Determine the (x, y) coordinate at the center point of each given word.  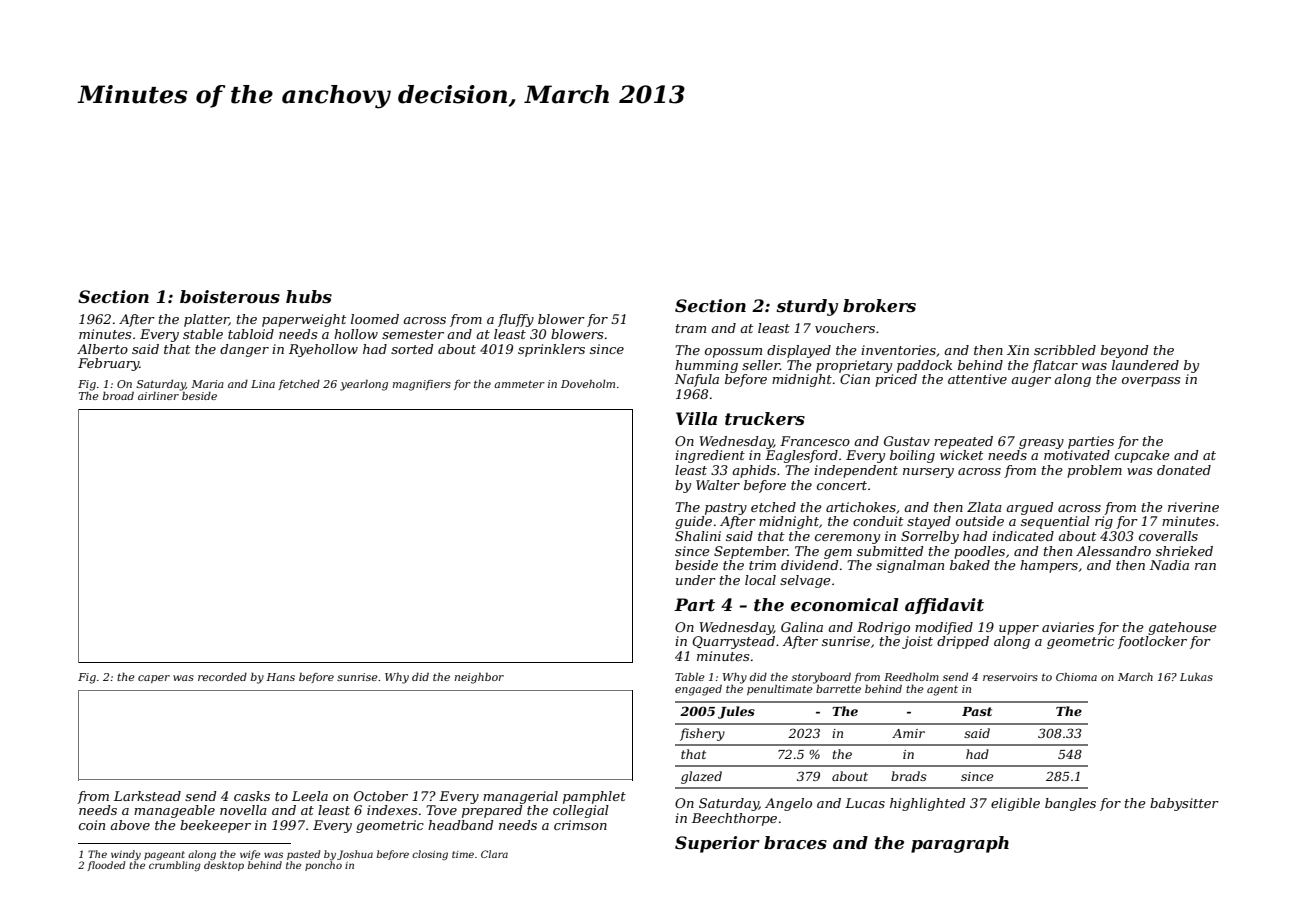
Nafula (697, 380)
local (760, 580)
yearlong (364, 385)
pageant (164, 855)
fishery (702, 734)
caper (154, 679)
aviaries (1068, 627)
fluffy (516, 320)
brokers (879, 305)
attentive (977, 379)
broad (118, 396)
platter (206, 320)
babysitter (1184, 804)
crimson (580, 825)
